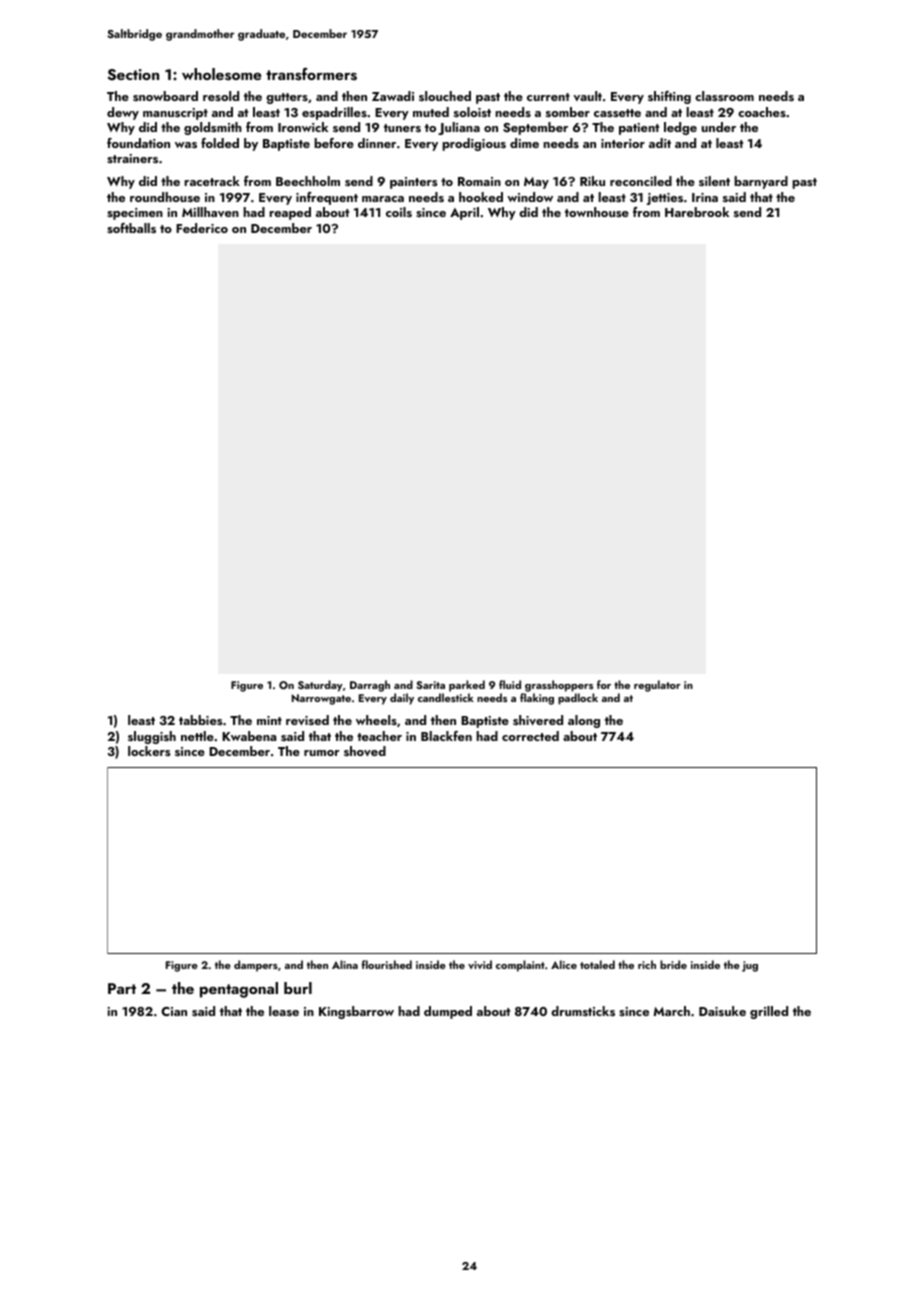 The height and width of the screenshot is (1308, 924). I want to click on regulator, so click(657, 686).
